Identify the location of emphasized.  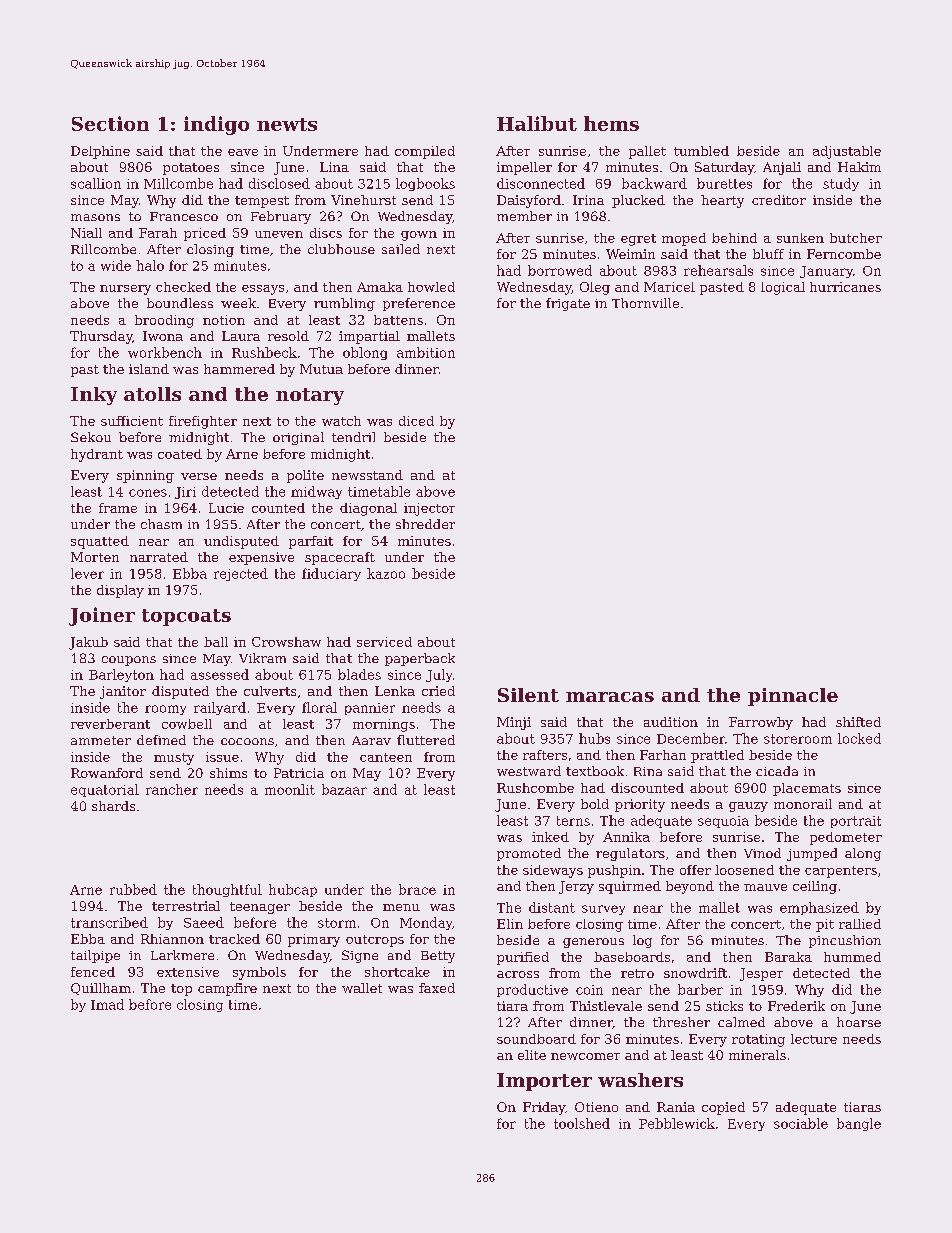
(819, 908).
